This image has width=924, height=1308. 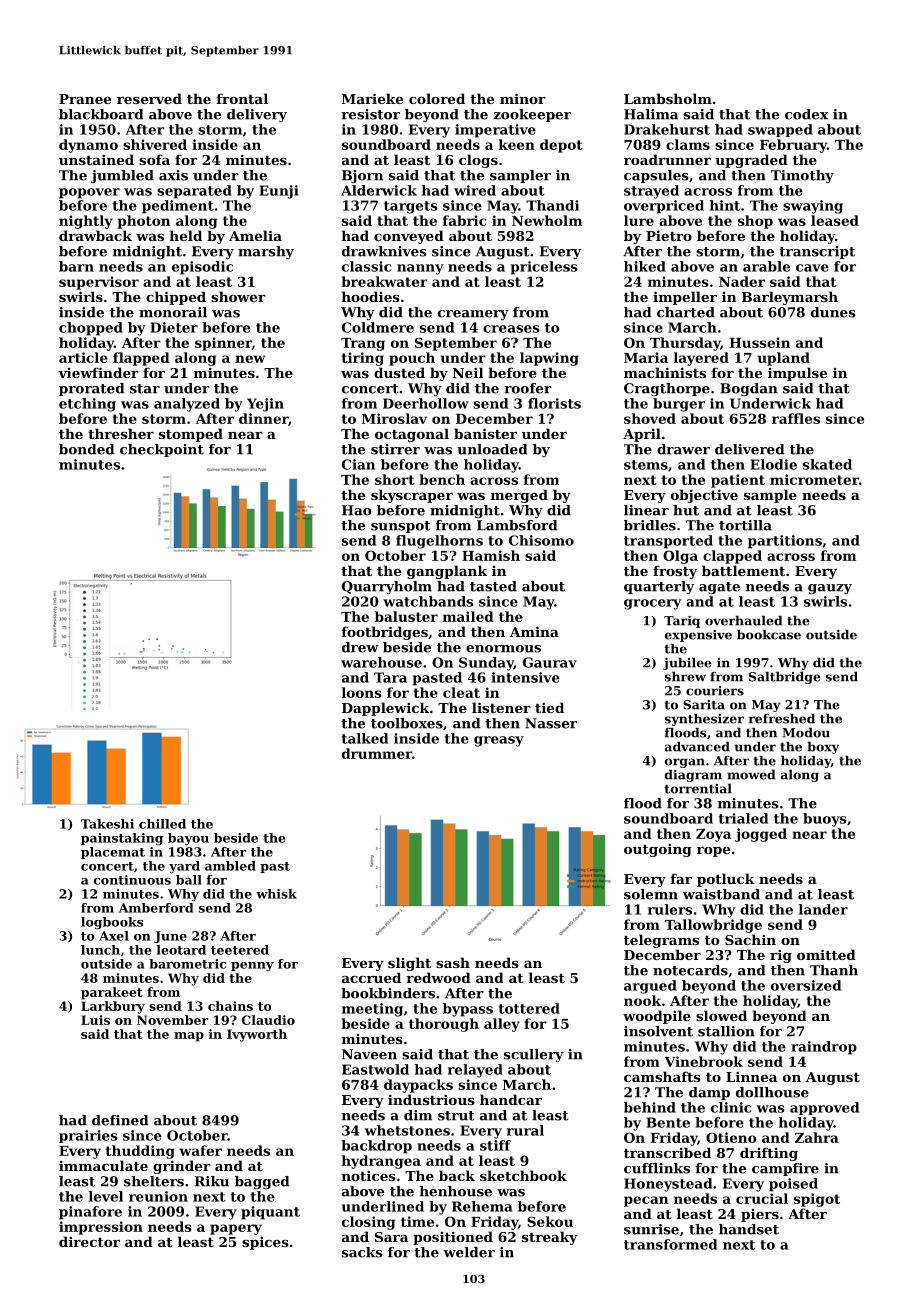 What do you see at coordinates (780, 130) in the image?
I see `swapped` at bounding box center [780, 130].
